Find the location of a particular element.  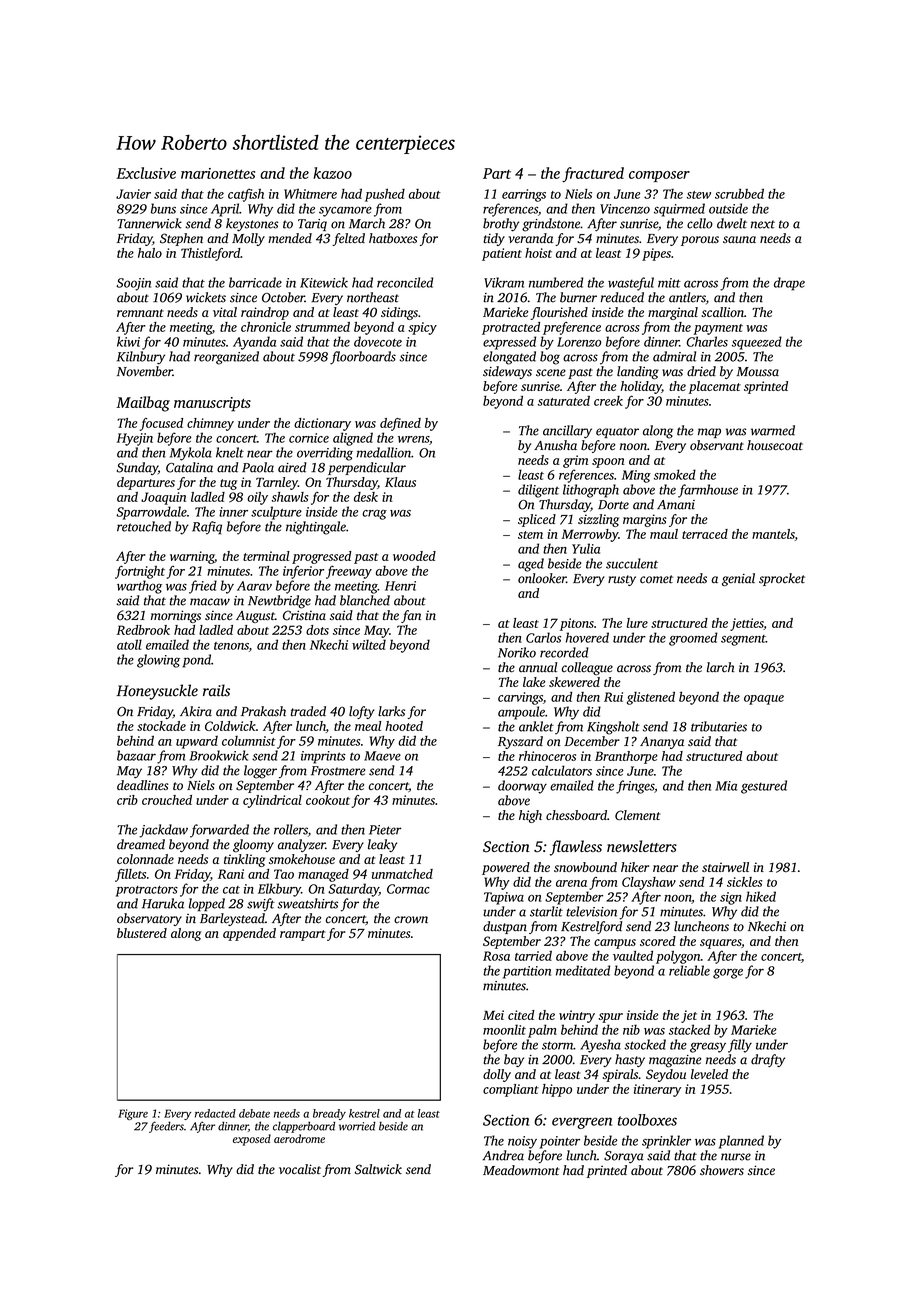

mornings is located at coordinates (176, 616).
